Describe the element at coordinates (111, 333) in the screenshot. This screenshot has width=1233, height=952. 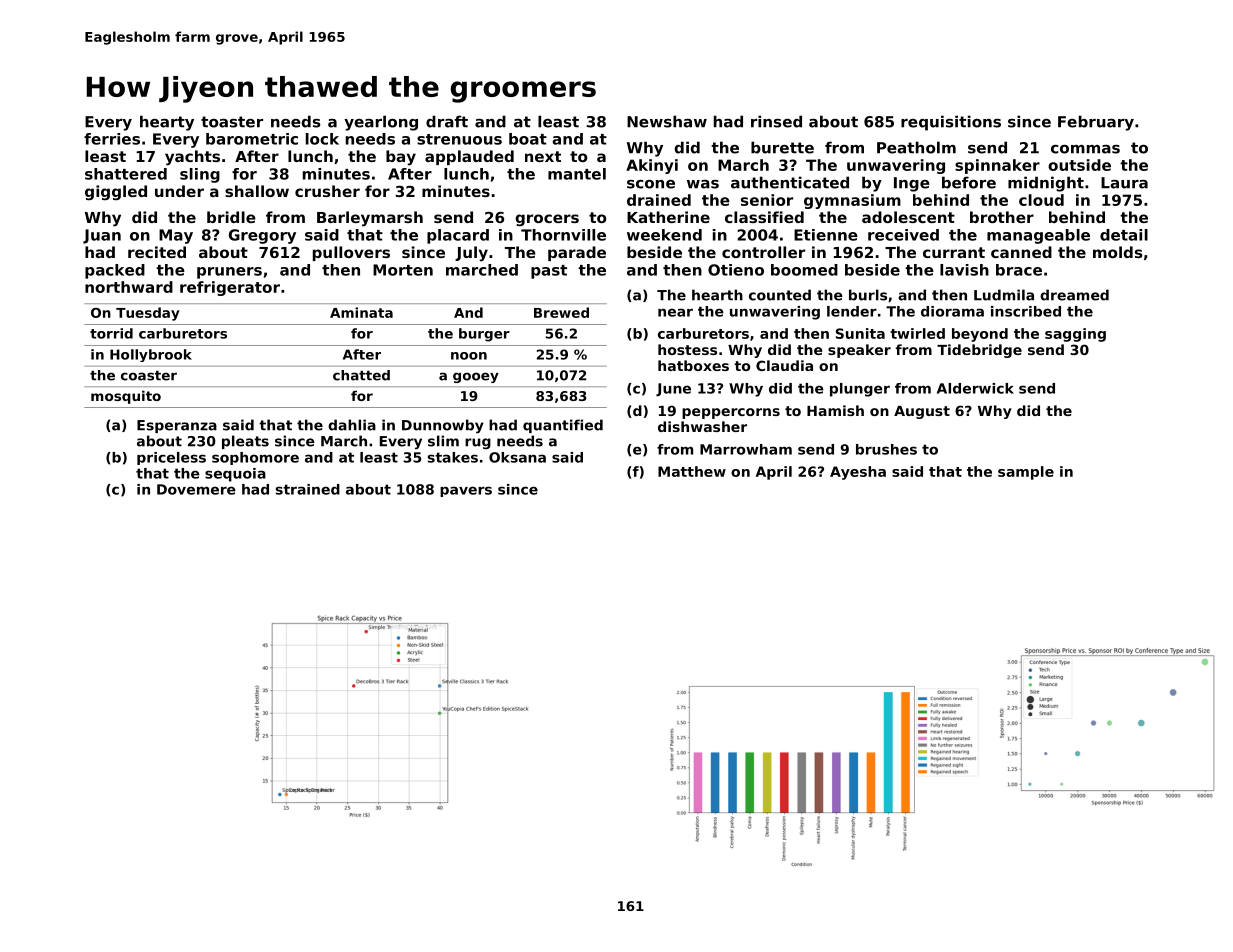
I see `torrid` at that location.
